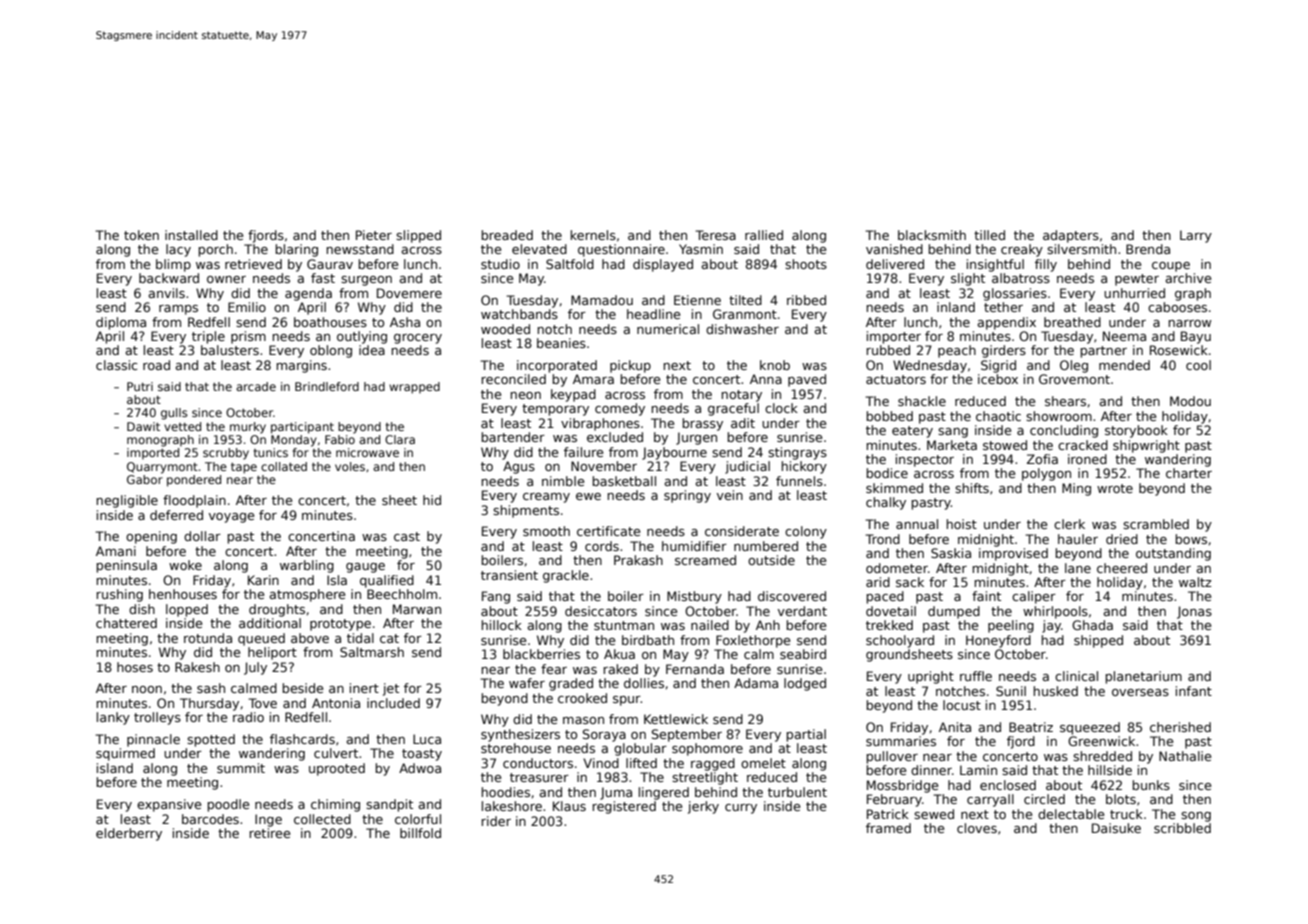 Image resolution: width=1308 pixels, height=924 pixels. Describe the element at coordinates (226, 279) in the screenshot. I see `owner` at that location.
